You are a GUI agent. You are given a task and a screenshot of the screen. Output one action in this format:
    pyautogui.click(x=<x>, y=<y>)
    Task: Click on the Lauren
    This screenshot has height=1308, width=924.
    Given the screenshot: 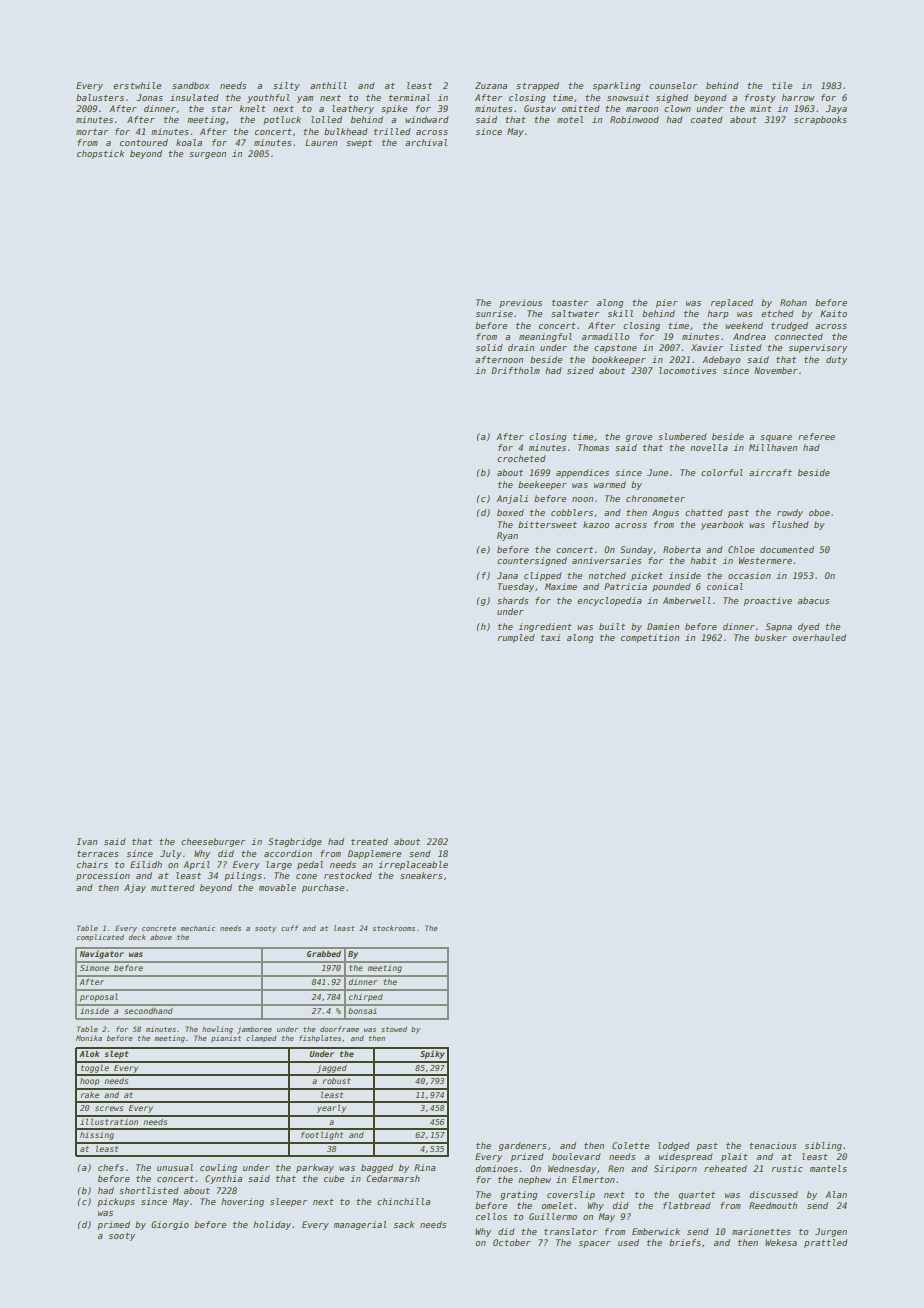 What is the action you would take?
    pyautogui.click(x=321, y=142)
